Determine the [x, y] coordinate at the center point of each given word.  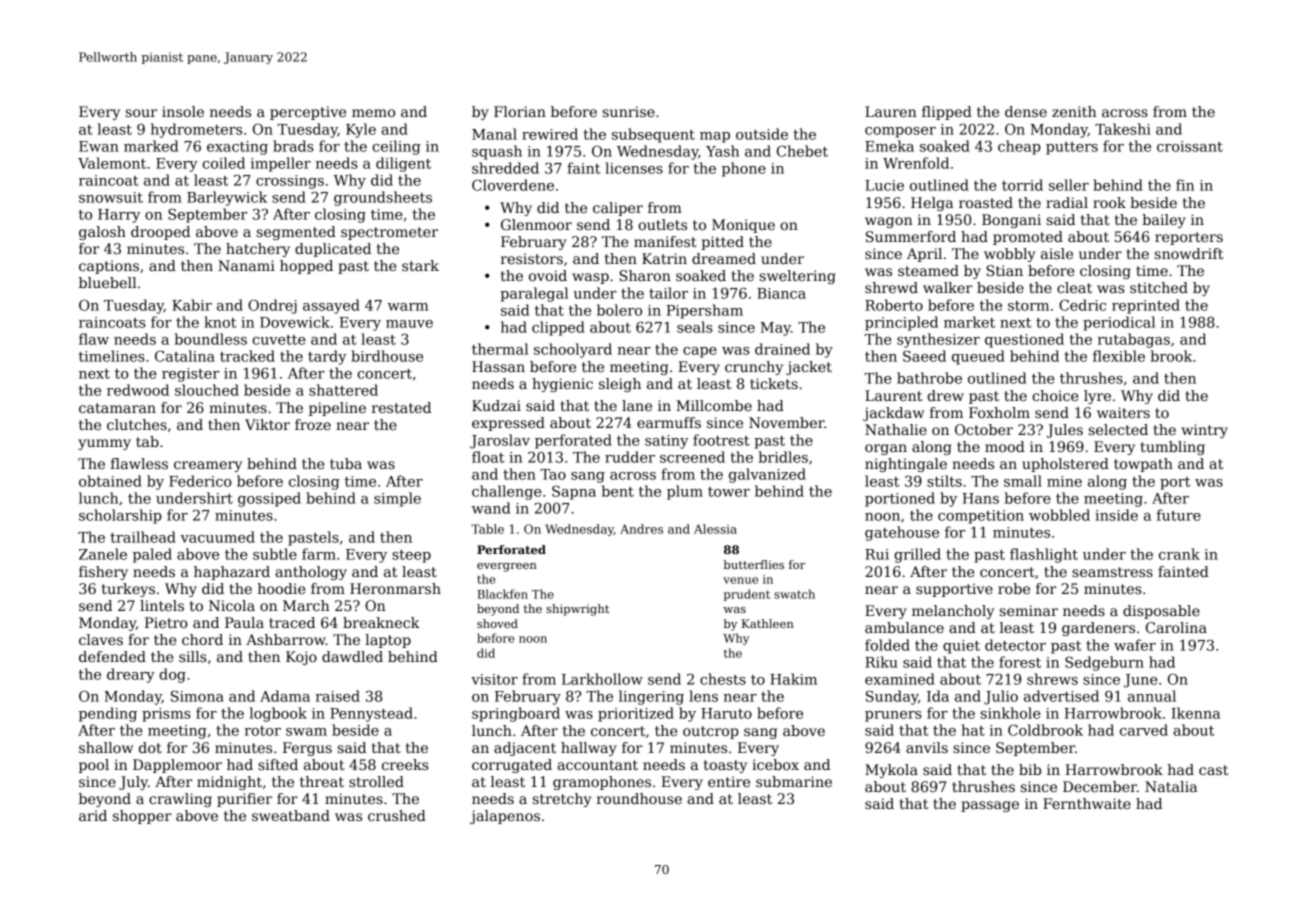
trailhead [143, 537]
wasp [590, 278]
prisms [166, 715]
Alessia [715, 529]
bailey [1164, 221]
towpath [1143, 465]
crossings [290, 182]
